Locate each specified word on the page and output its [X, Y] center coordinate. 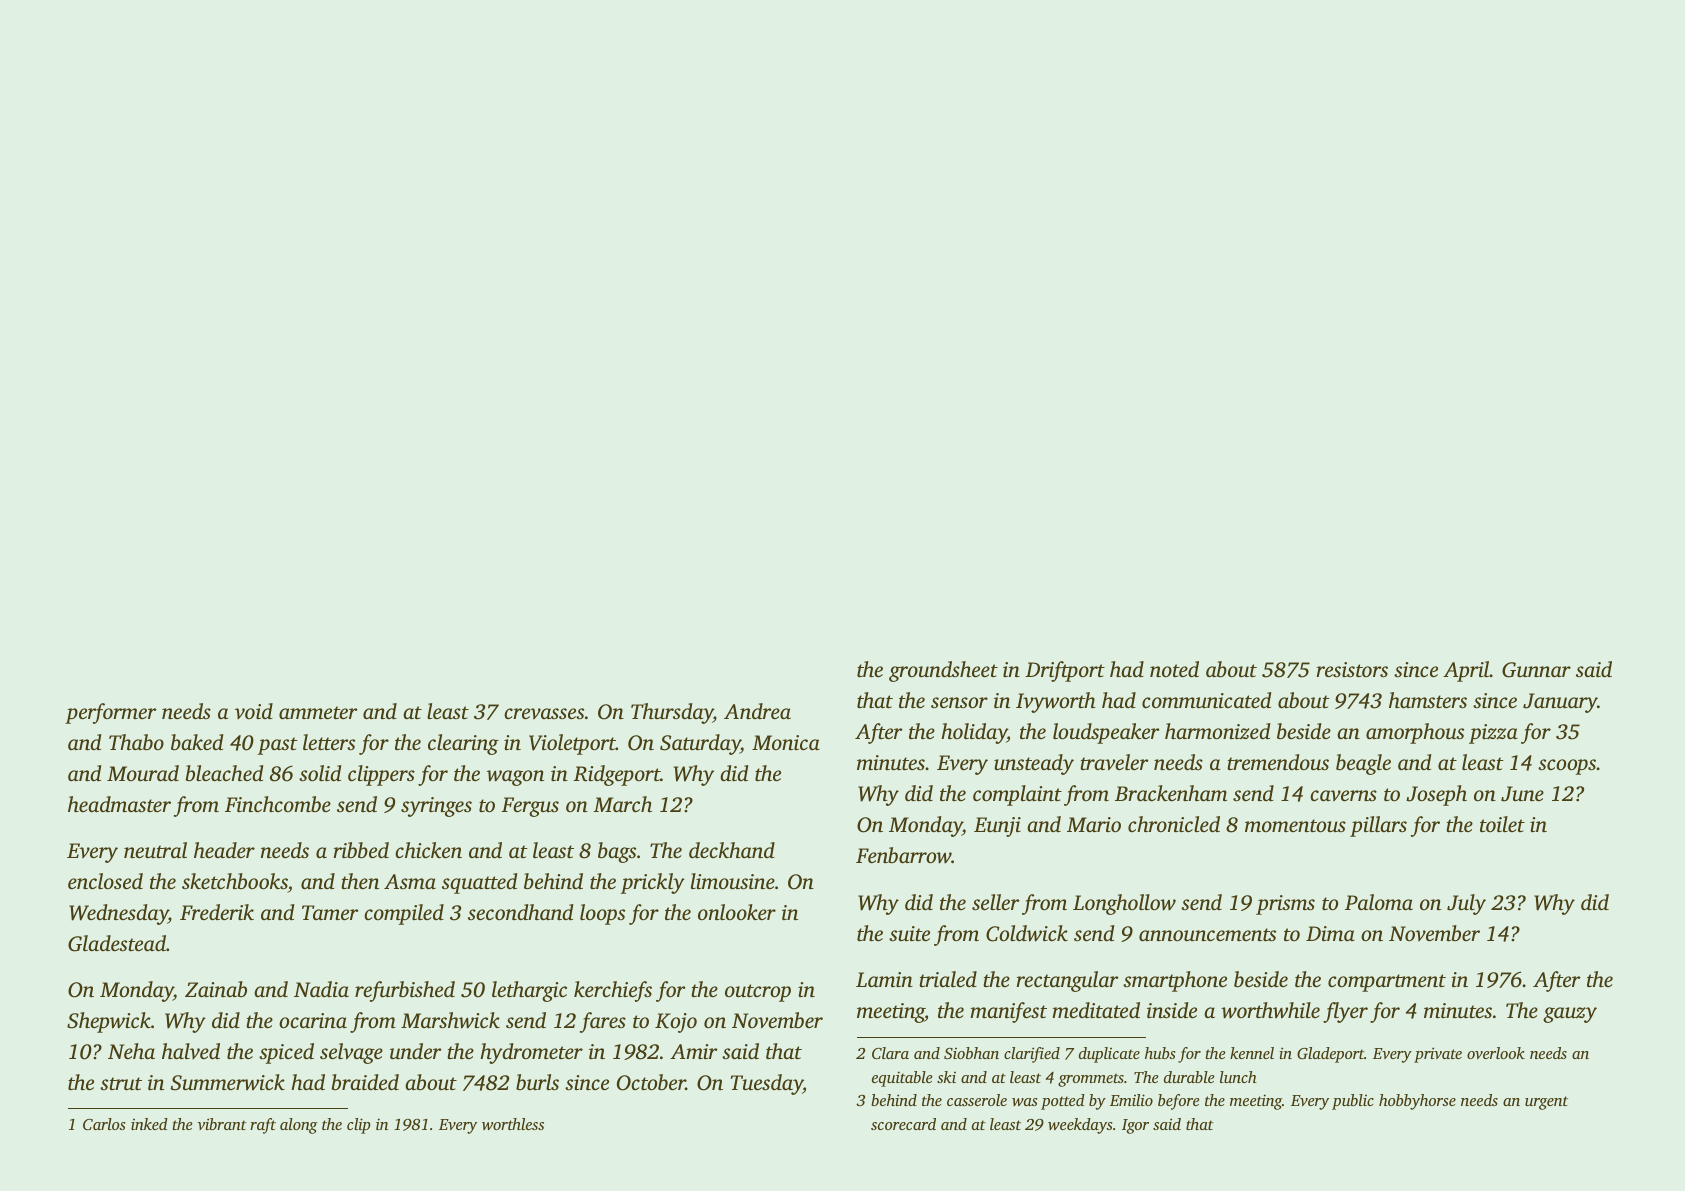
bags [617, 852]
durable [1189, 1077]
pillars [1378, 826]
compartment [1387, 983]
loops [602, 914]
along [299, 1126]
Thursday [672, 713]
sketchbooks [235, 881]
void [254, 711]
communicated [1207, 700]
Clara [890, 1053]
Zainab [216, 989]
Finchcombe [278, 804]
